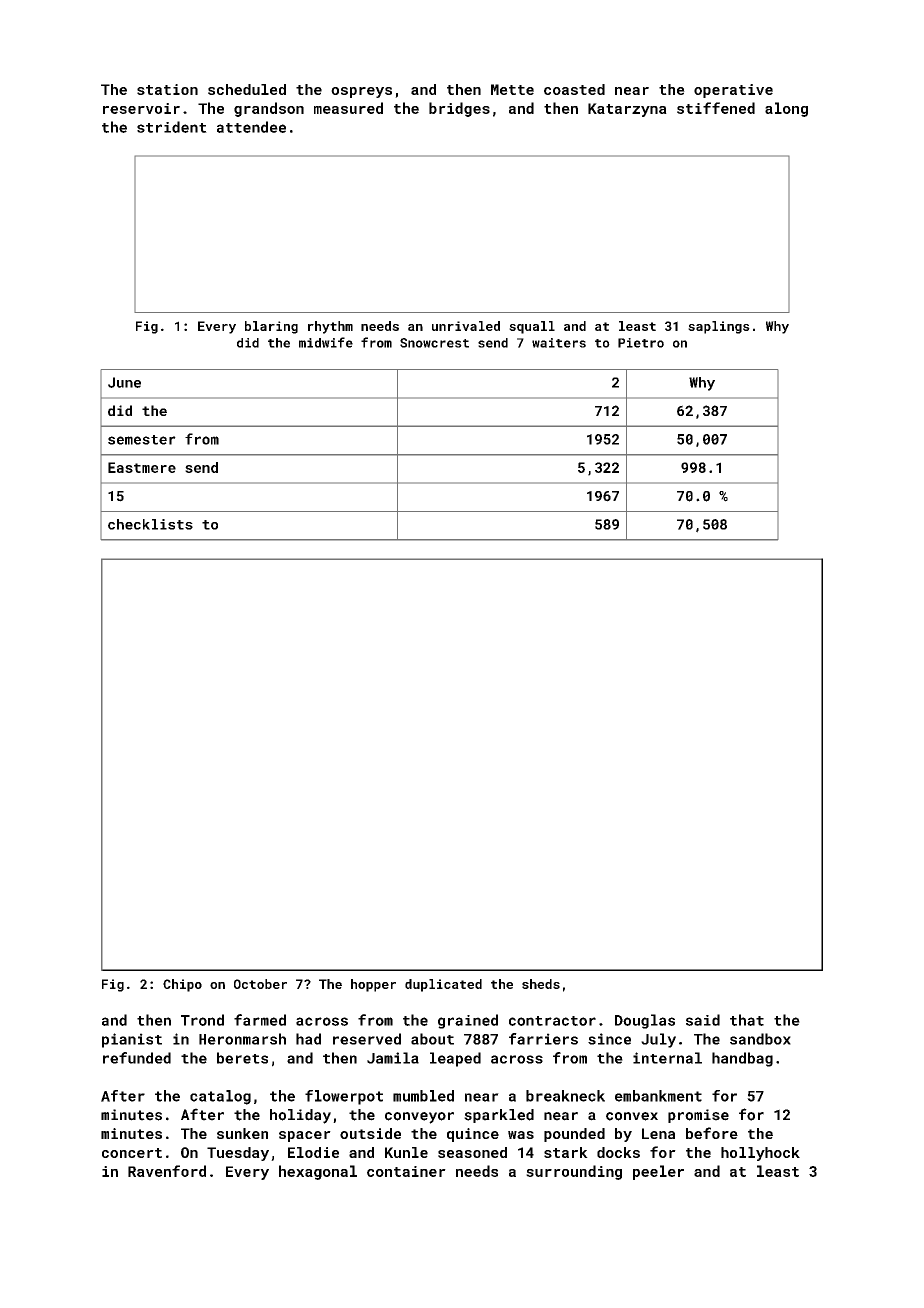 The width and height of the page is (924, 1308). I want to click on Ravenford, so click(167, 1171).
